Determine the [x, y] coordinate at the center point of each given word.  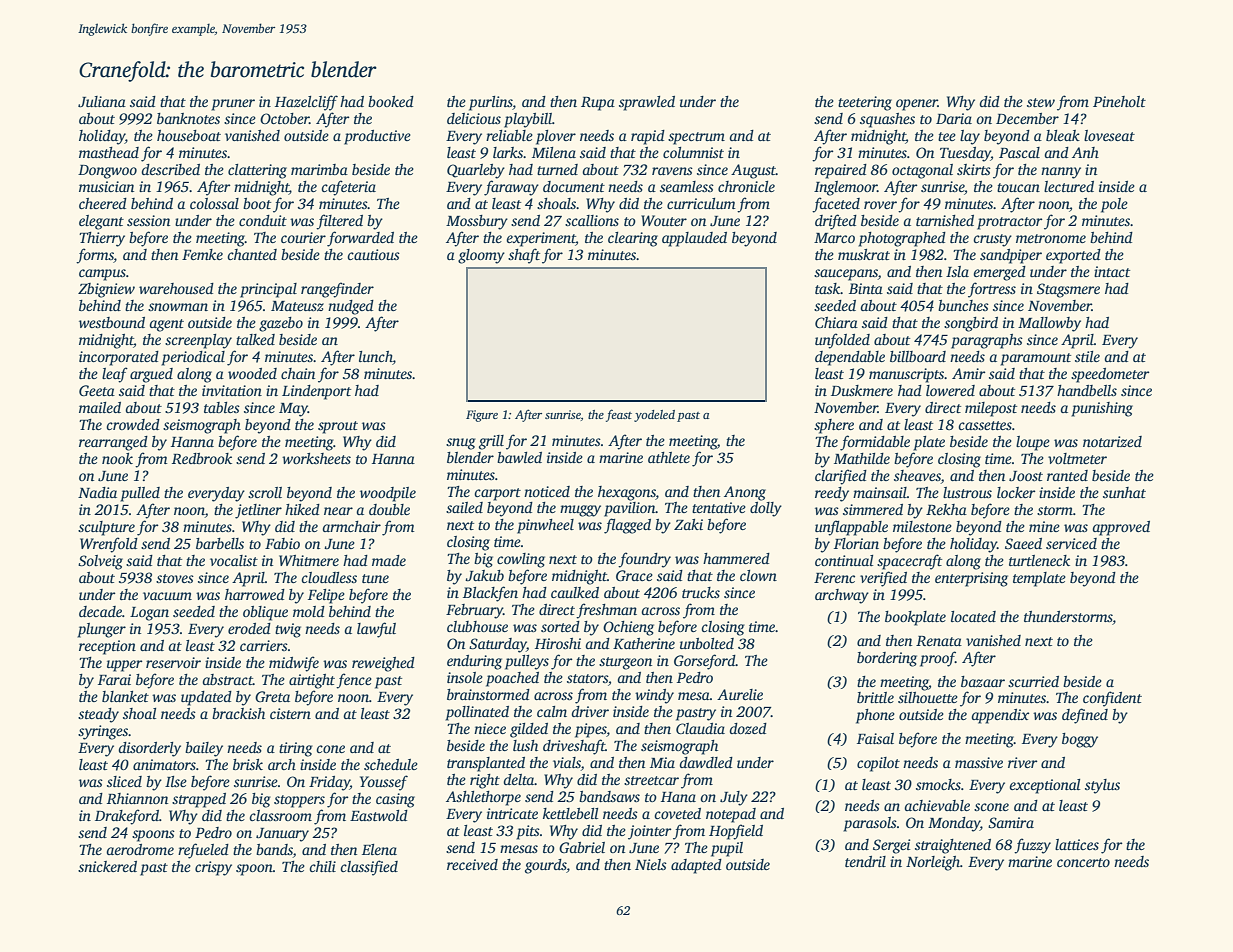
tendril [865, 861]
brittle [875, 697]
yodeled [654, 416]
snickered [107, 866]
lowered [950, 390]
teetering [865, 103]
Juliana [102, 101]
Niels [651, 864]
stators [587, 678]
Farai [114, 679]
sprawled [647, 103]
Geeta [97, 390]
